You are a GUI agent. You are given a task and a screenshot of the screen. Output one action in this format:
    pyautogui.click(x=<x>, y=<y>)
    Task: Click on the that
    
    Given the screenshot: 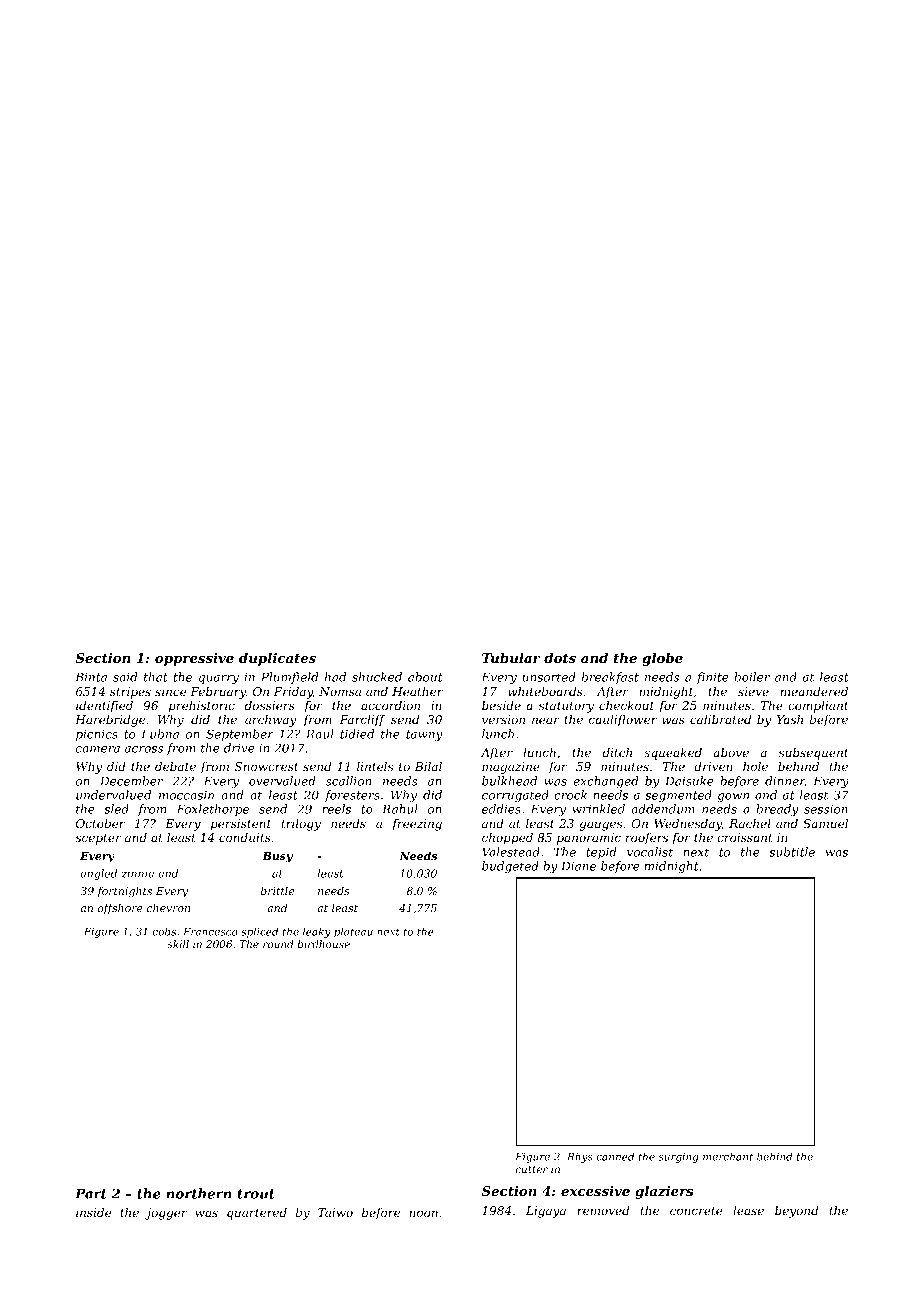 What is the action you would take?
    pyautogui.click(x=156, y=677)
